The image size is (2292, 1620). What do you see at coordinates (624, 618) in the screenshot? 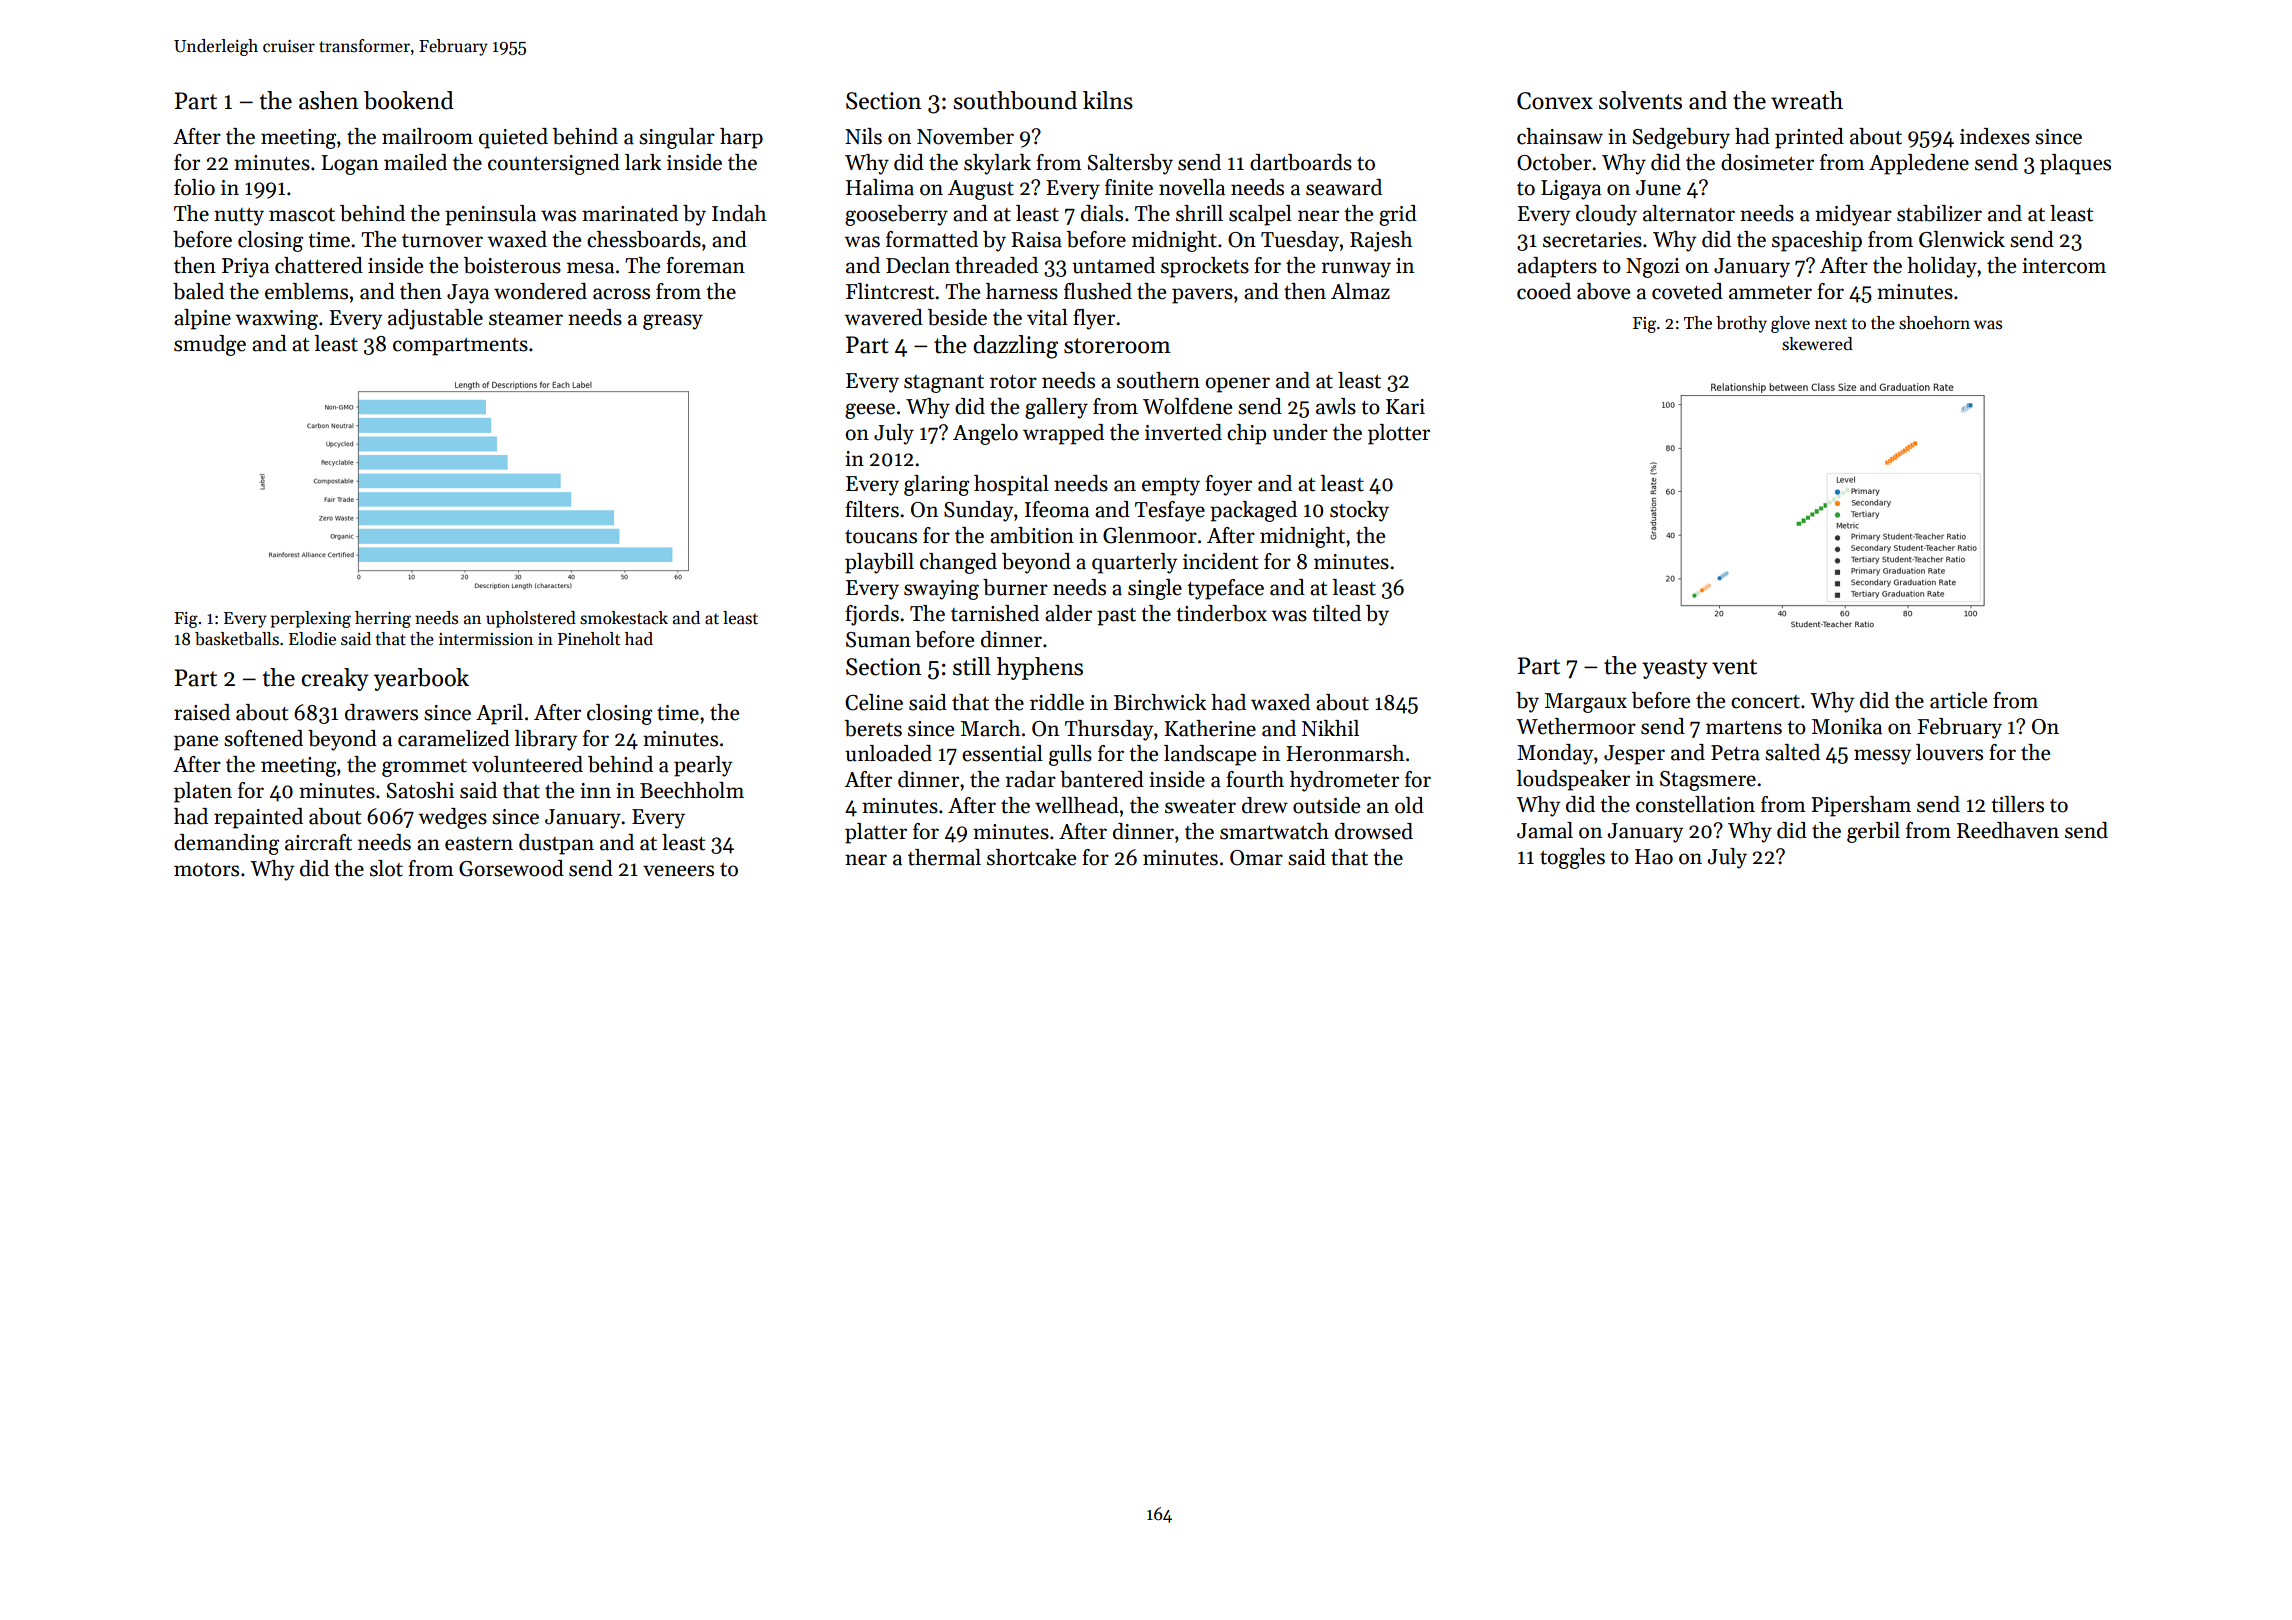
I see `smokestack` at bounding box center [624, 618].
